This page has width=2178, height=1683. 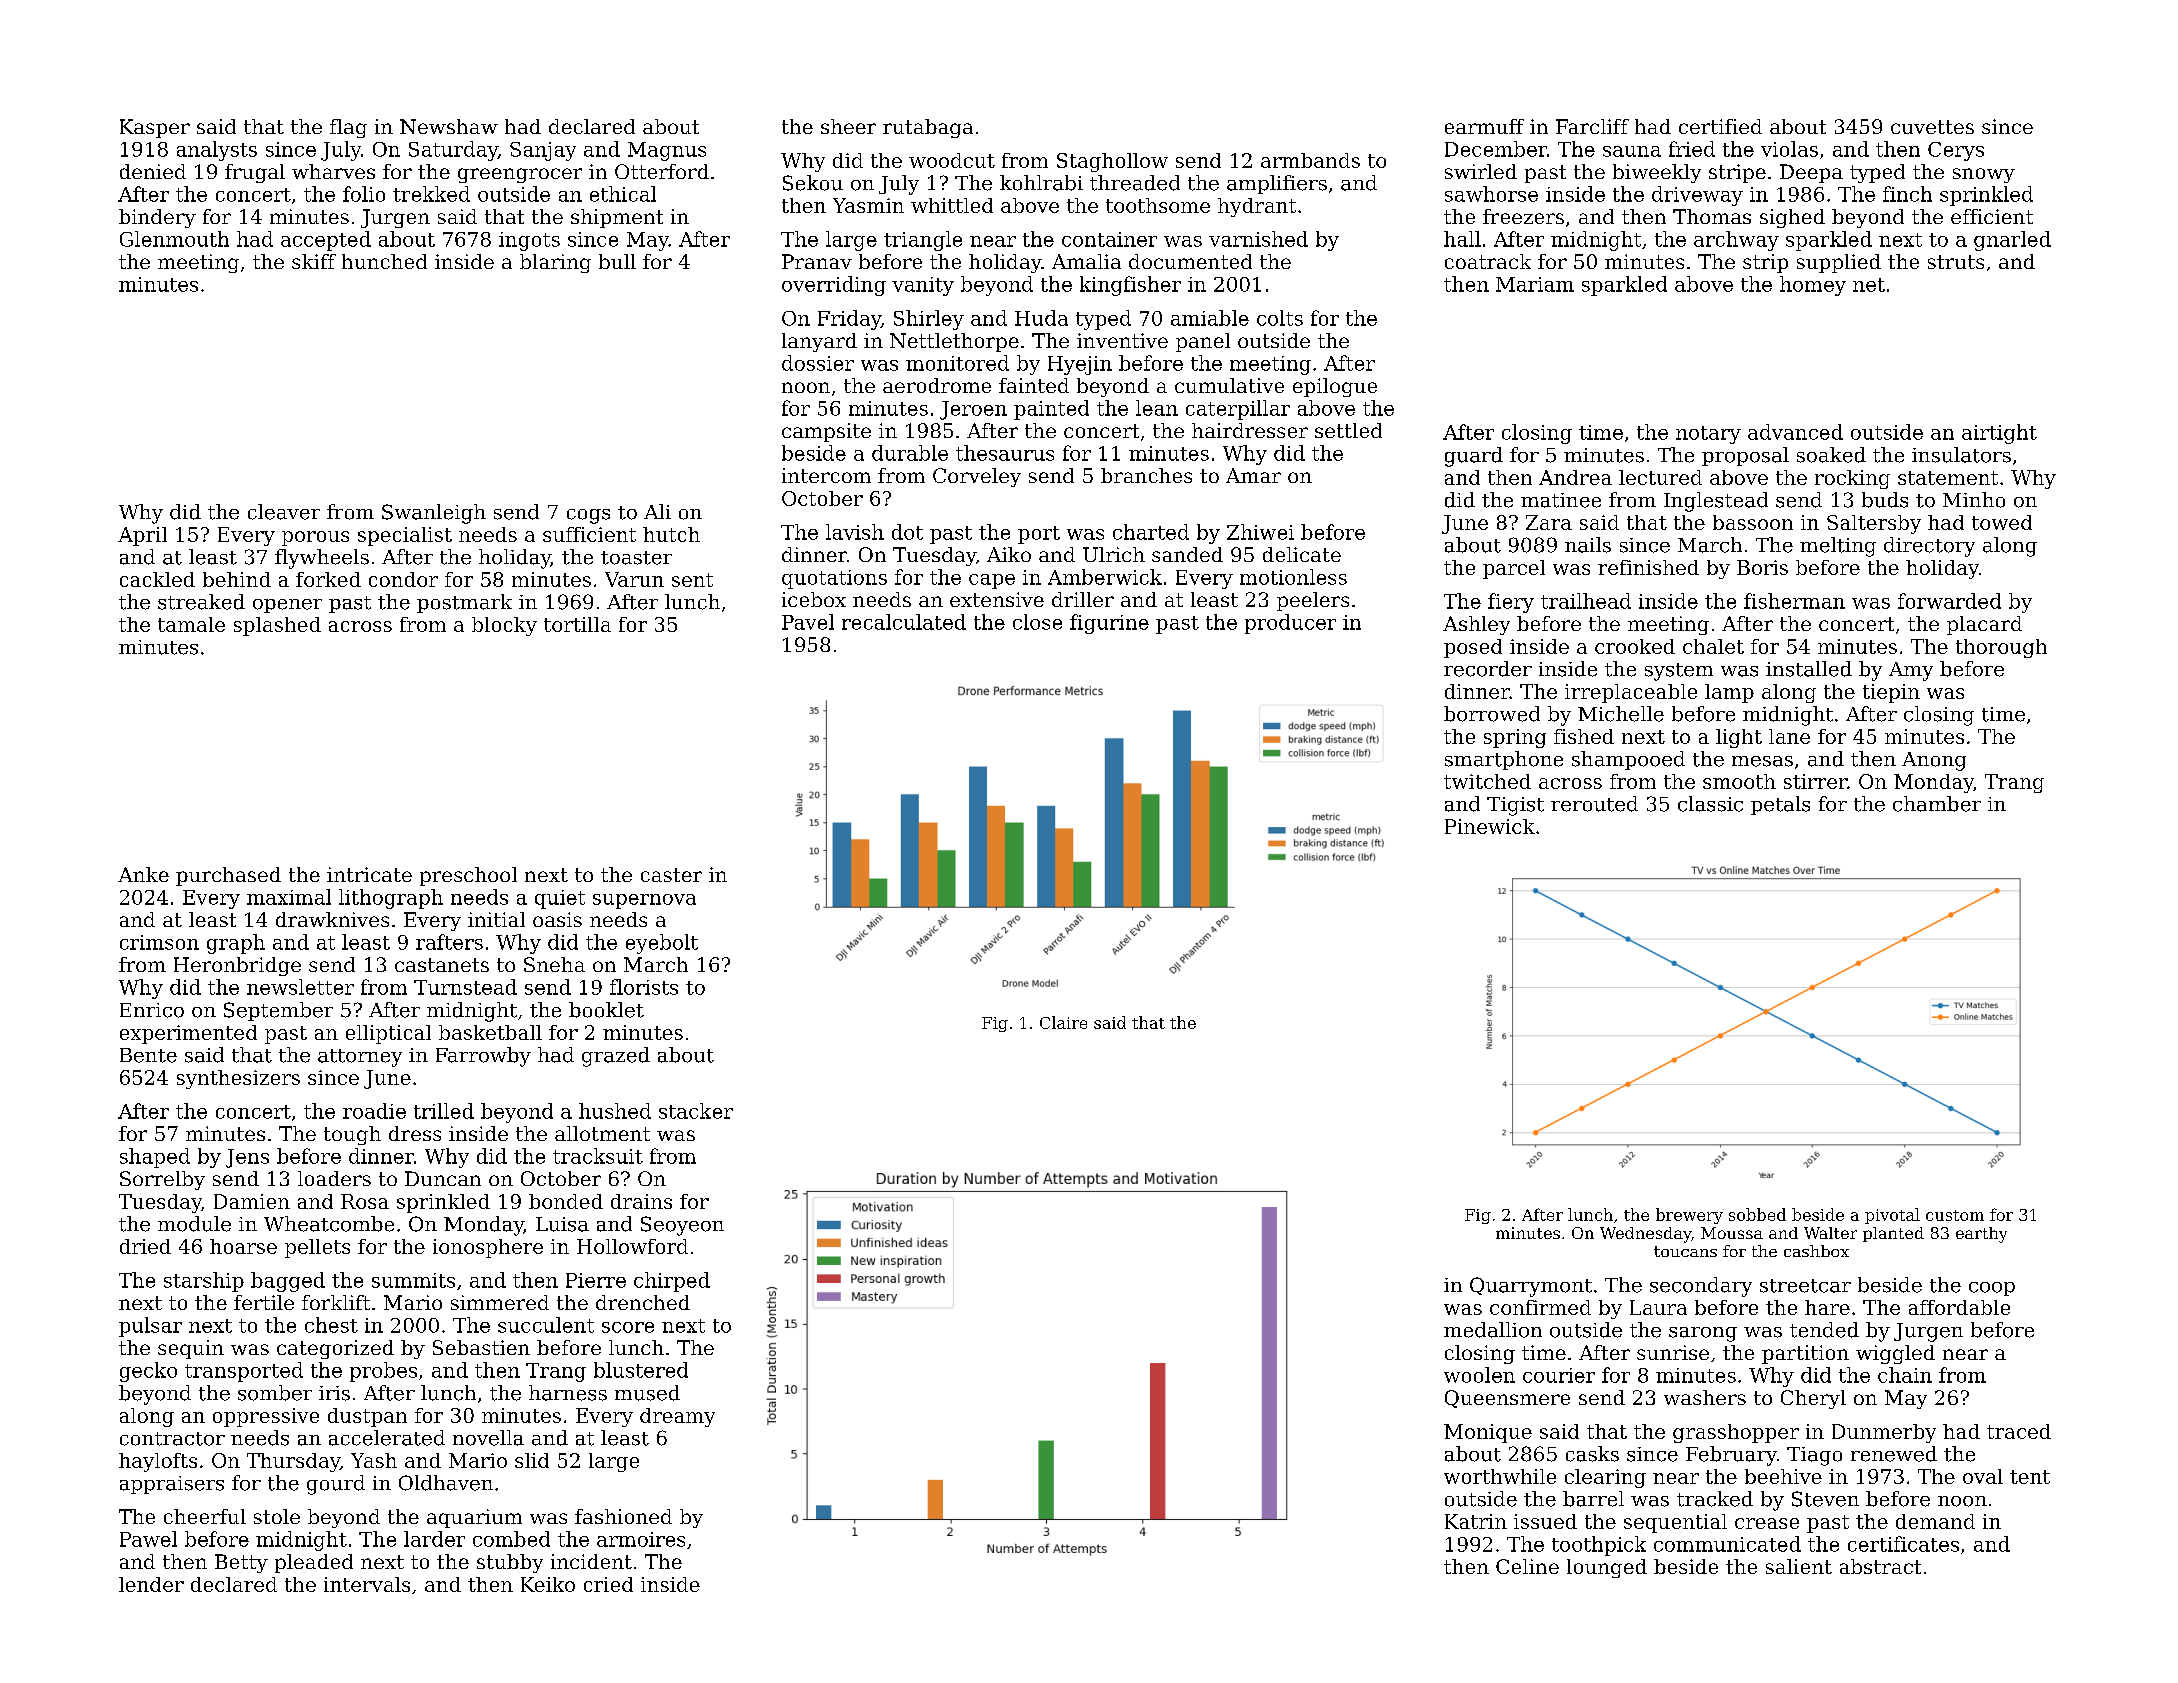 What do you see at coordinates (904, 622) in the page?
I see `recalculated` at bounding box center [904, 622].
